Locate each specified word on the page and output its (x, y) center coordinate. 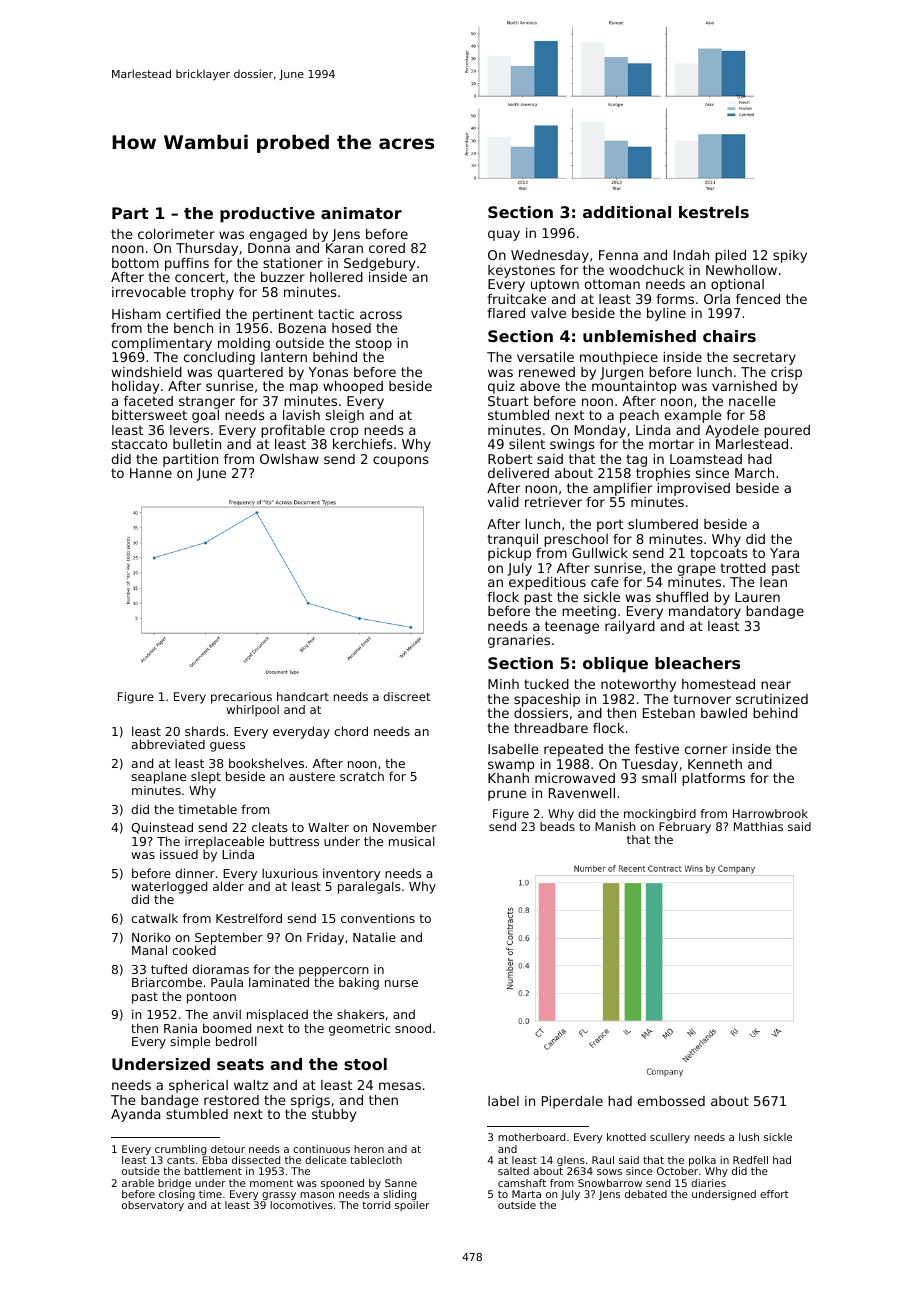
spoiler (412, 1206)
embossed (671, 1101)
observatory (153, 1206)
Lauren (757, 597)
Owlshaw (289, 459)
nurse (401, 983)
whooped (353, 387)
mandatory (705, 612)
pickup (509, 554)
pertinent (283, 315)
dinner (195, 873)
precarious (241, 698)
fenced (758, 299)
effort (774, 1194)
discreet (407, 696)
